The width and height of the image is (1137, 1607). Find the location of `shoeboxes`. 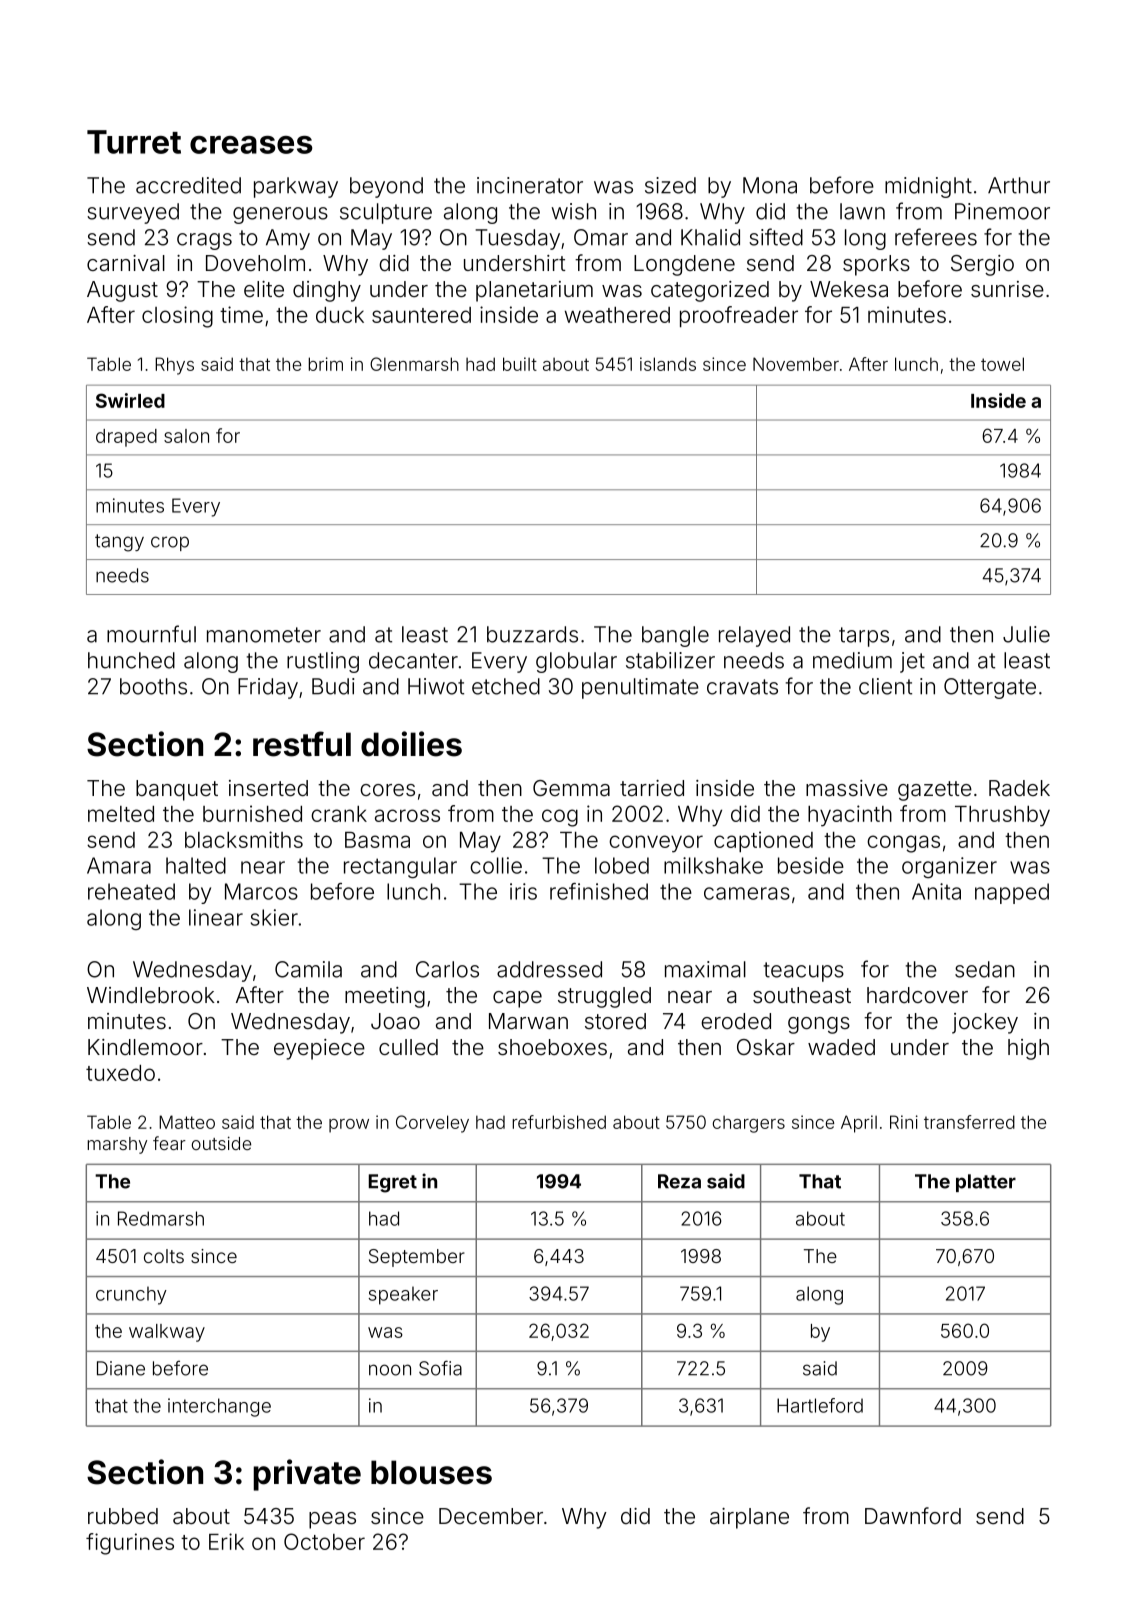

shoeboxes is located at coordinates (552, 1047).
